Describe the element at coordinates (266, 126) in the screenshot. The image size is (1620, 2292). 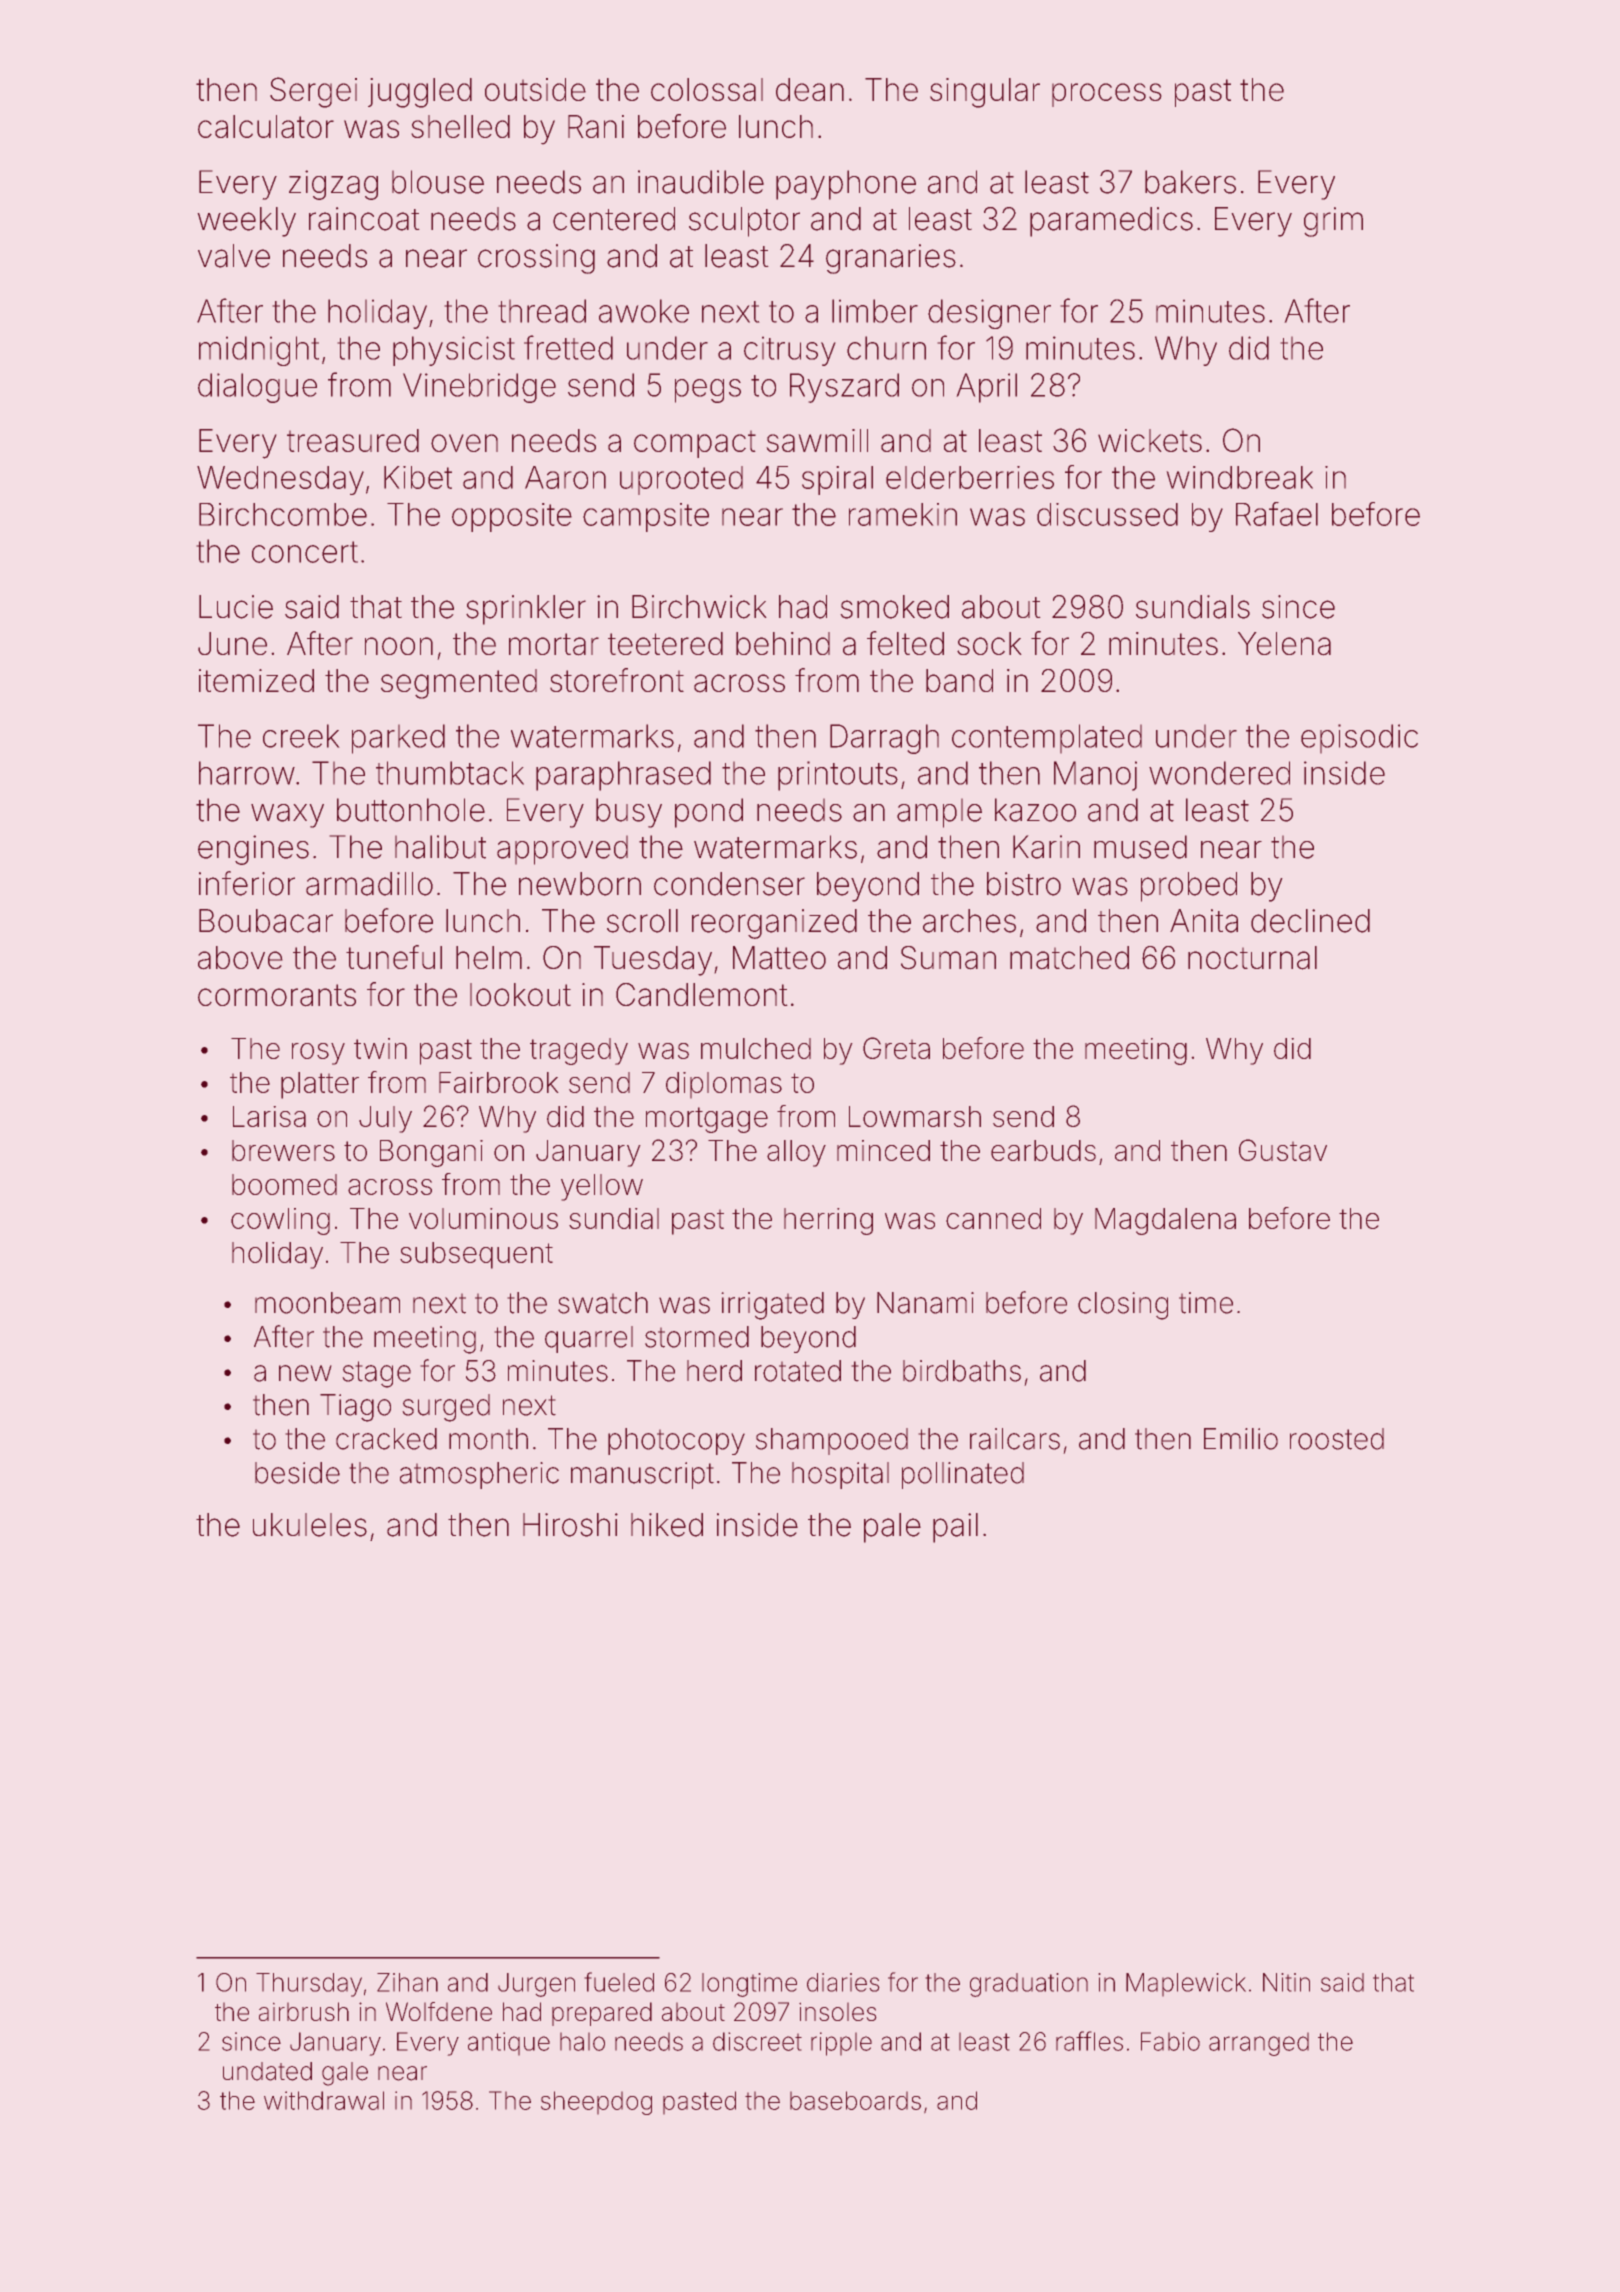
I see `calculator` at that location.
